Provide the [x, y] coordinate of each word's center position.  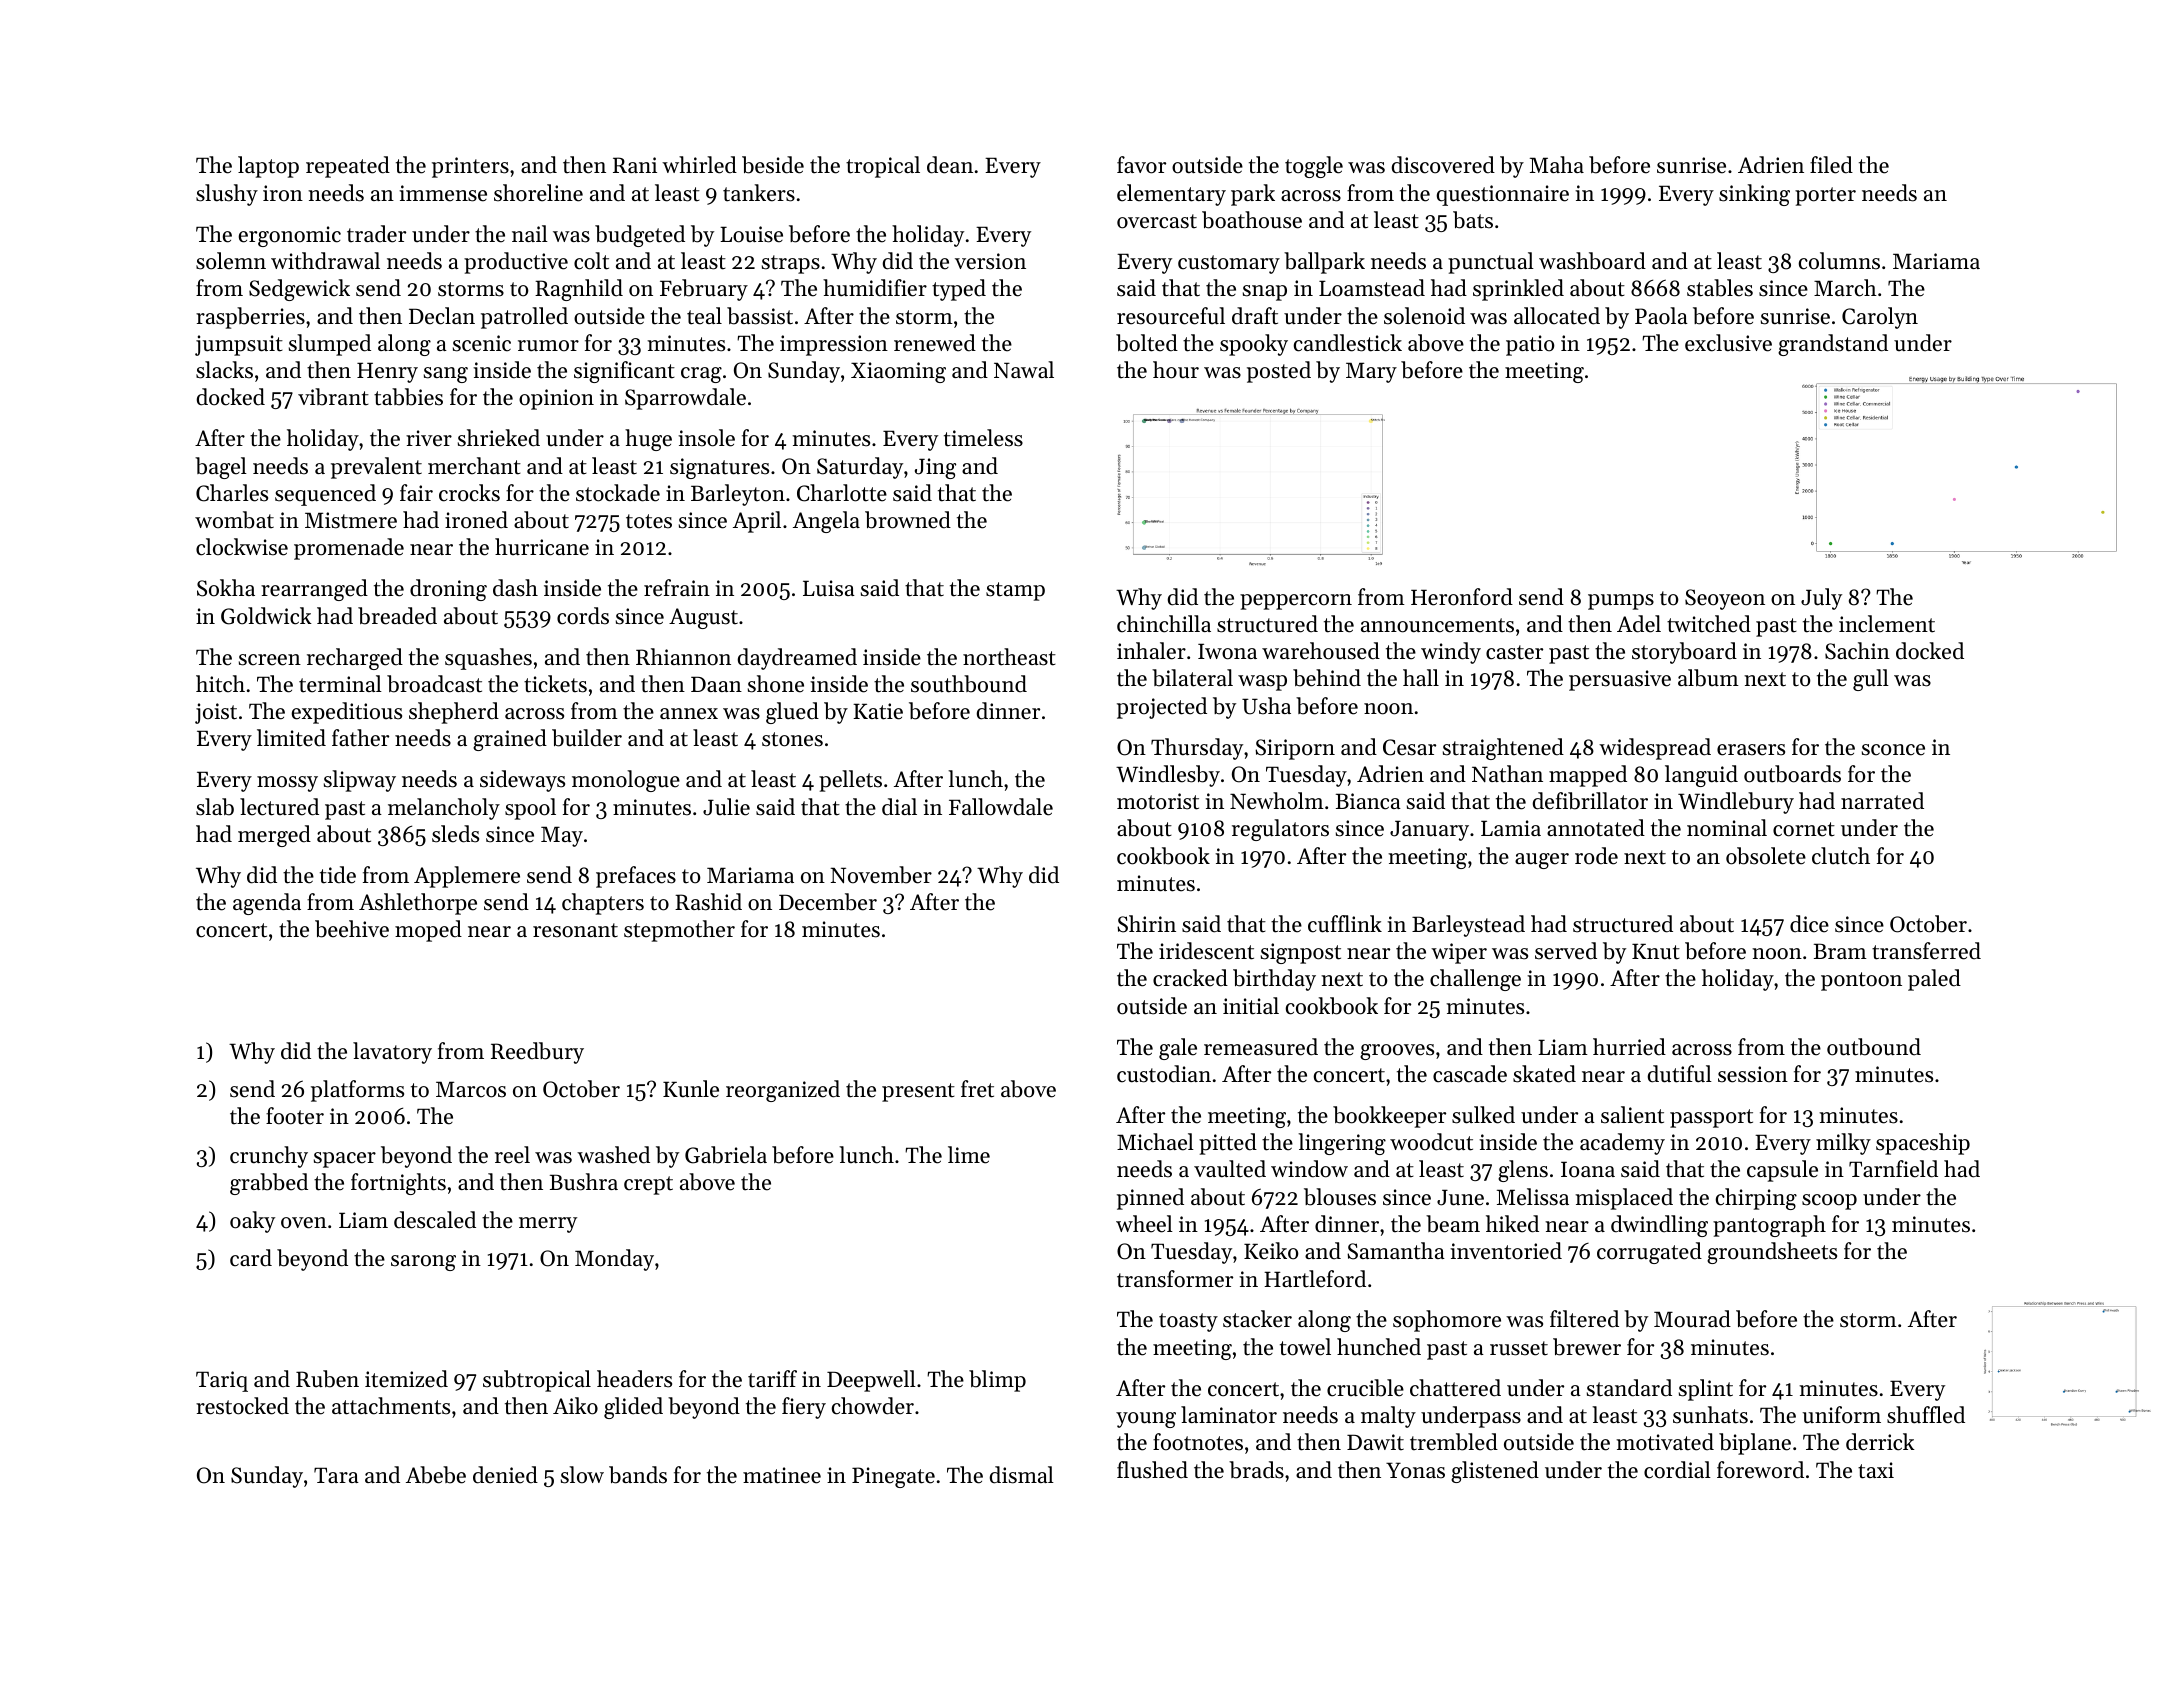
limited [291, 738]
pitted [1228, 1144]
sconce [1893, 750]
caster [1514, 652]
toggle [1314, 167]
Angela [826, 522]
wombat [234, 520]
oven [304, 1223]
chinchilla [1164, 624]
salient [1632, 1115]
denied [505, 1475]
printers [470, 167]
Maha [1557, 164]
